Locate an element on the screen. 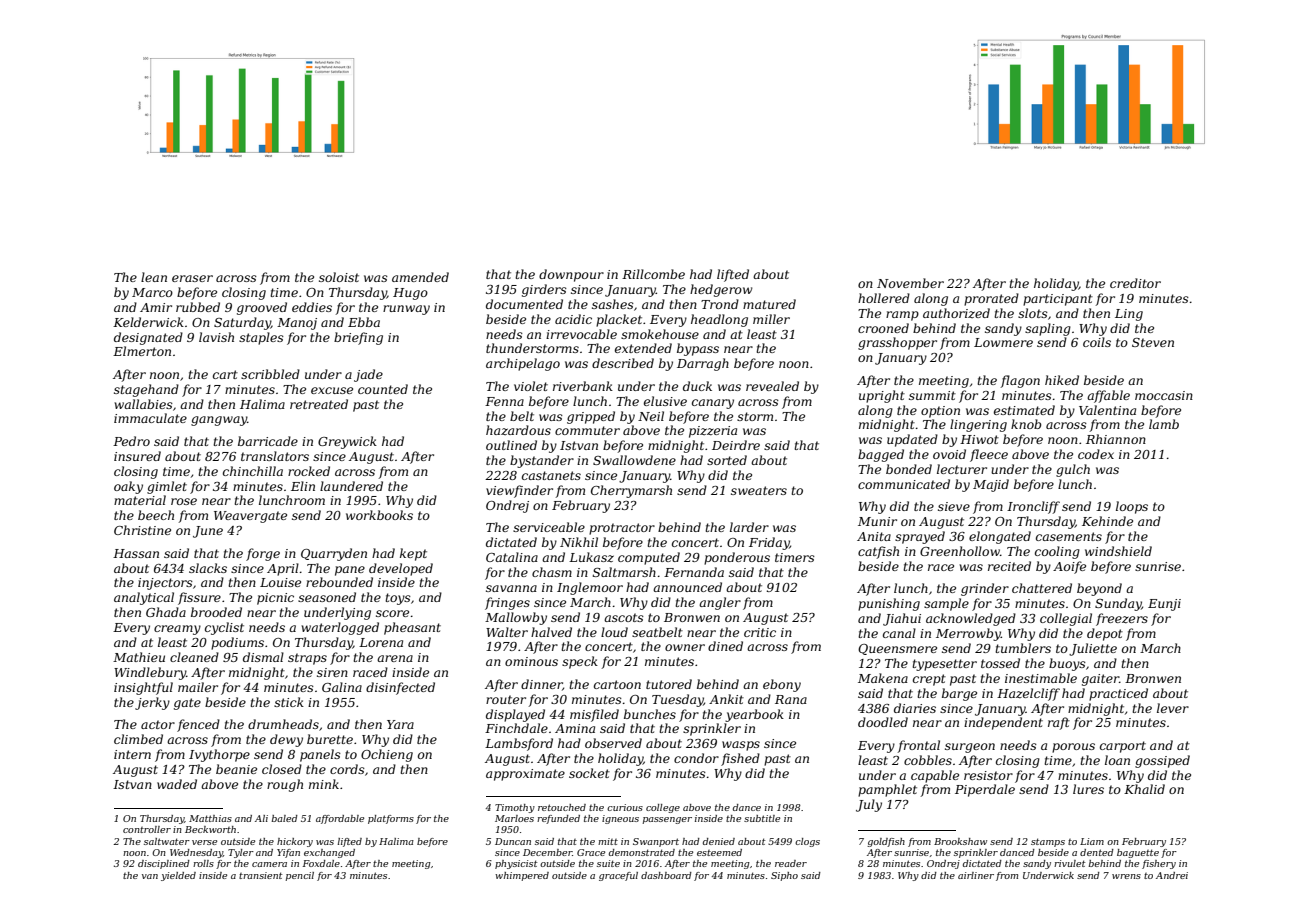 Image resolution: width=1308 pixels, height=924 pixels. downpour is located at coordinates (571, 275).
